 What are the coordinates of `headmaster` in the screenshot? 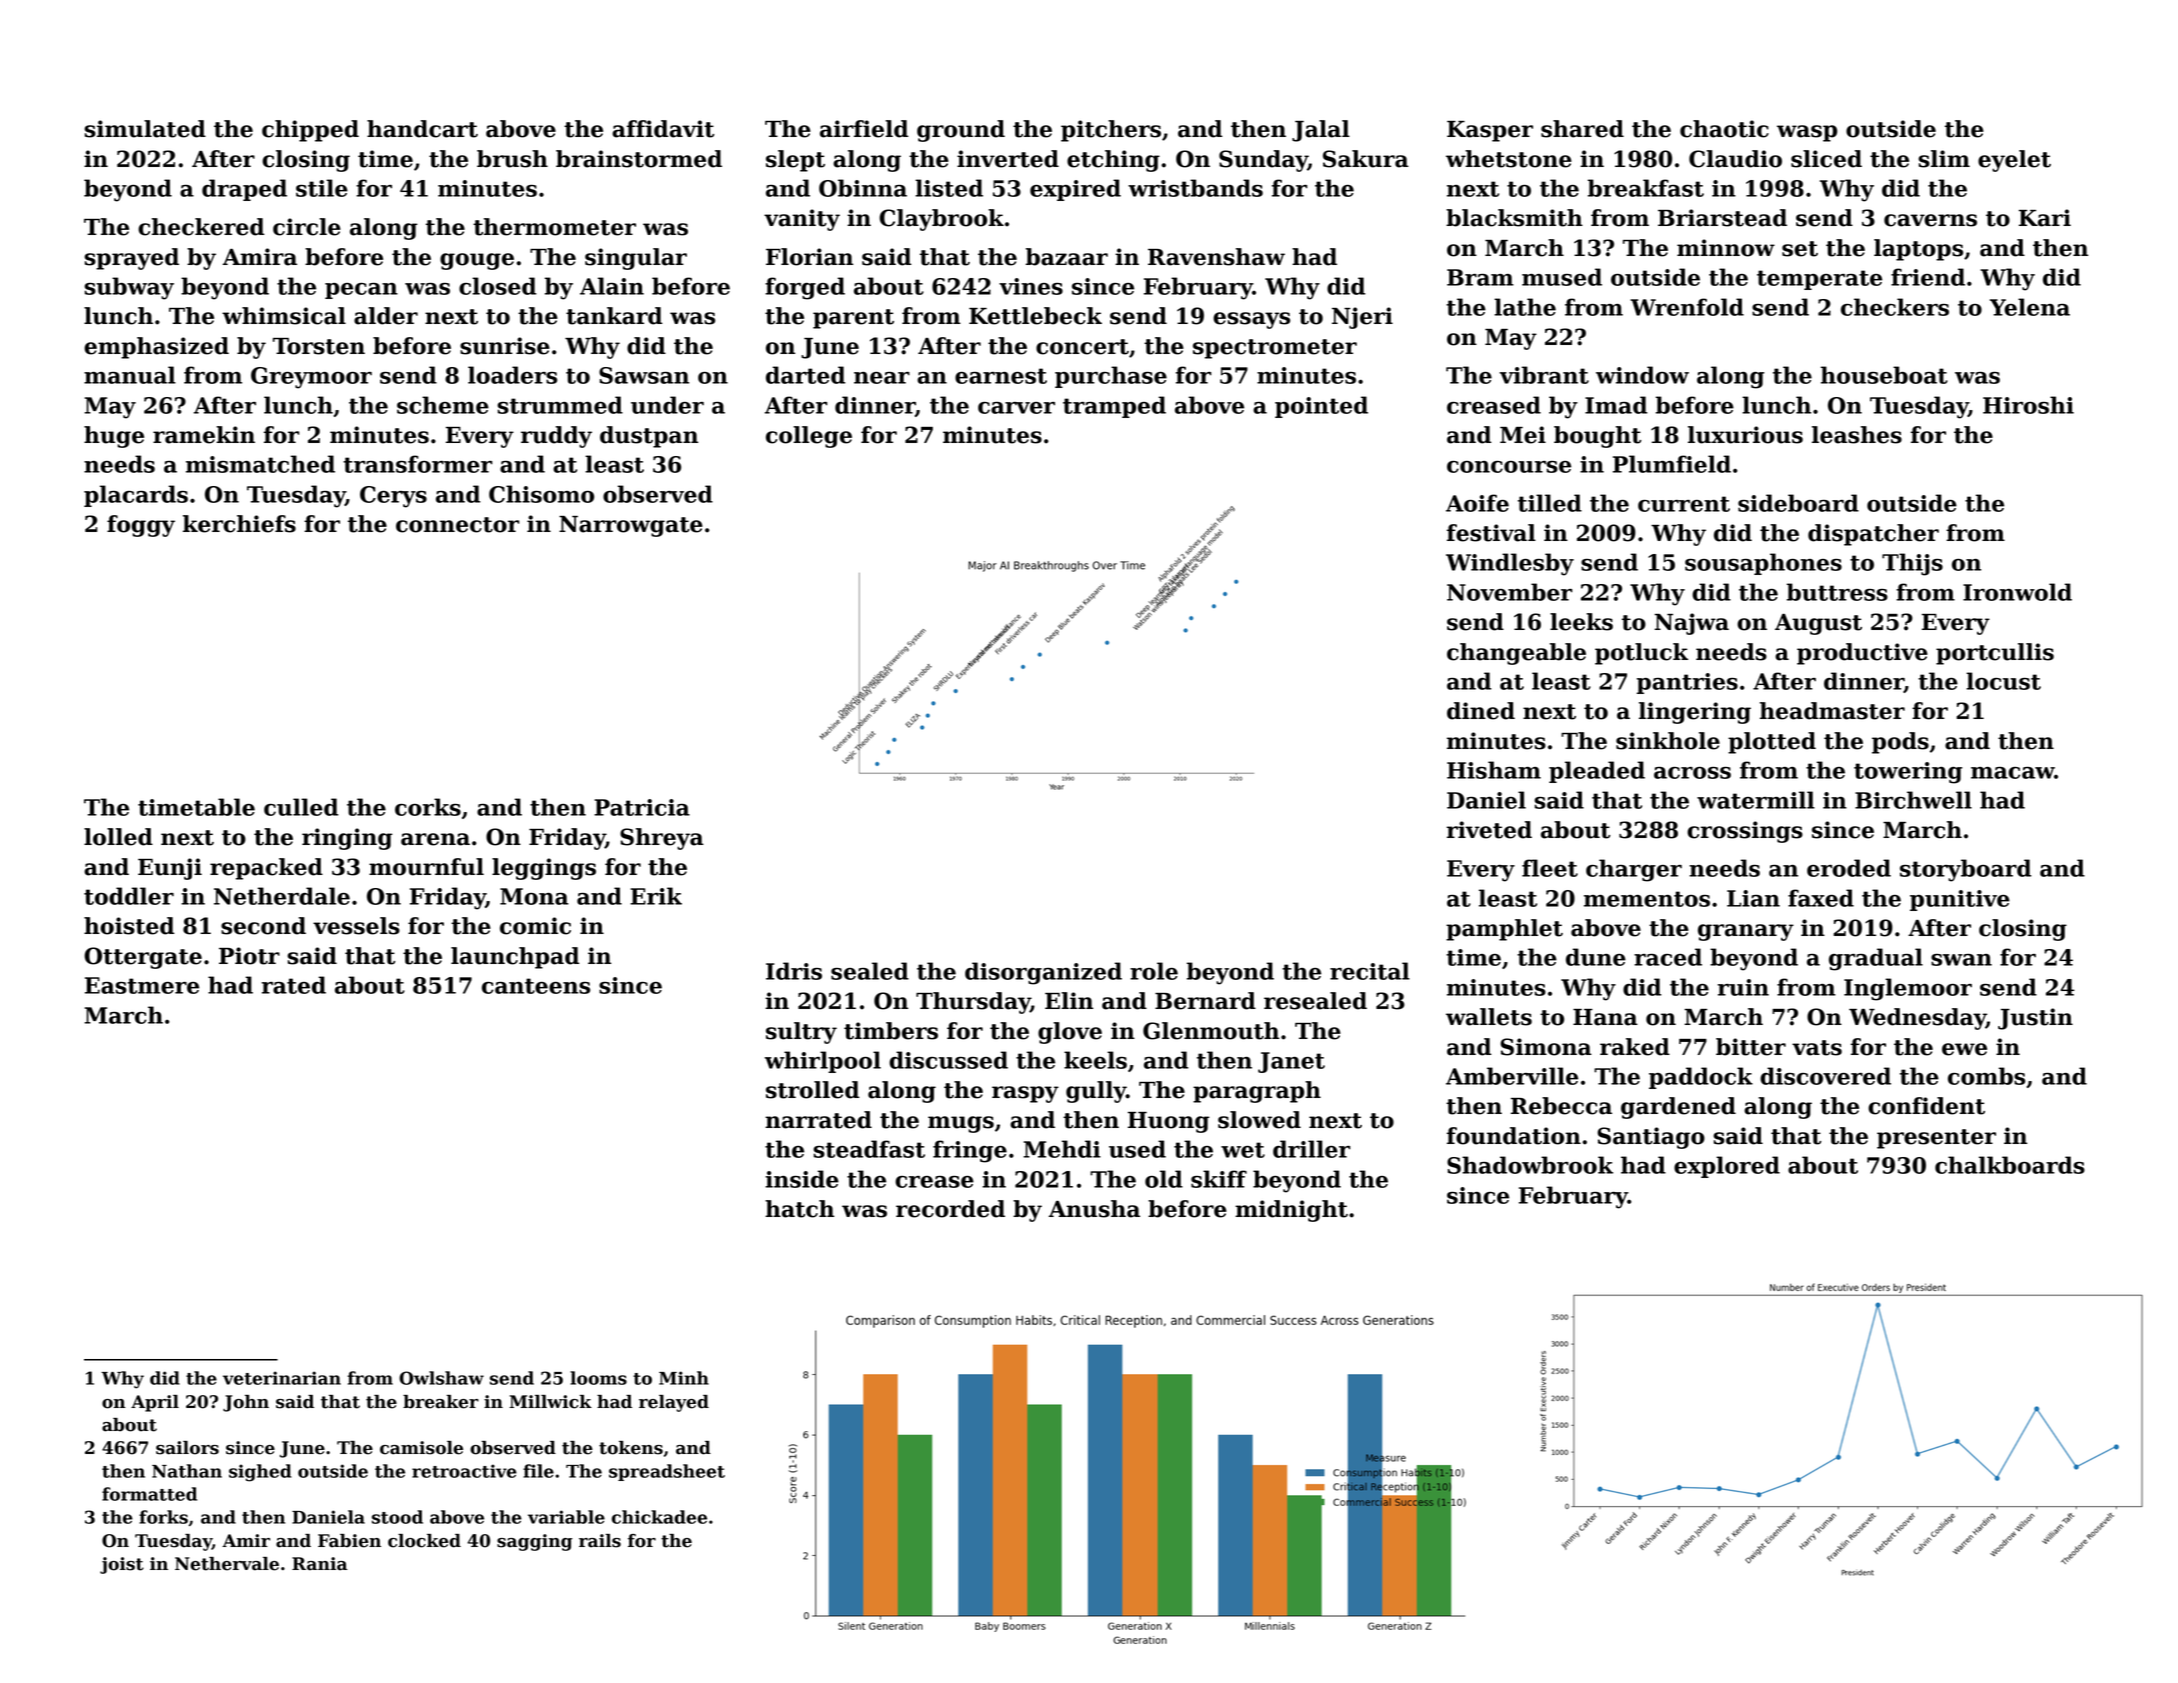 It's located at (1832, 711).
